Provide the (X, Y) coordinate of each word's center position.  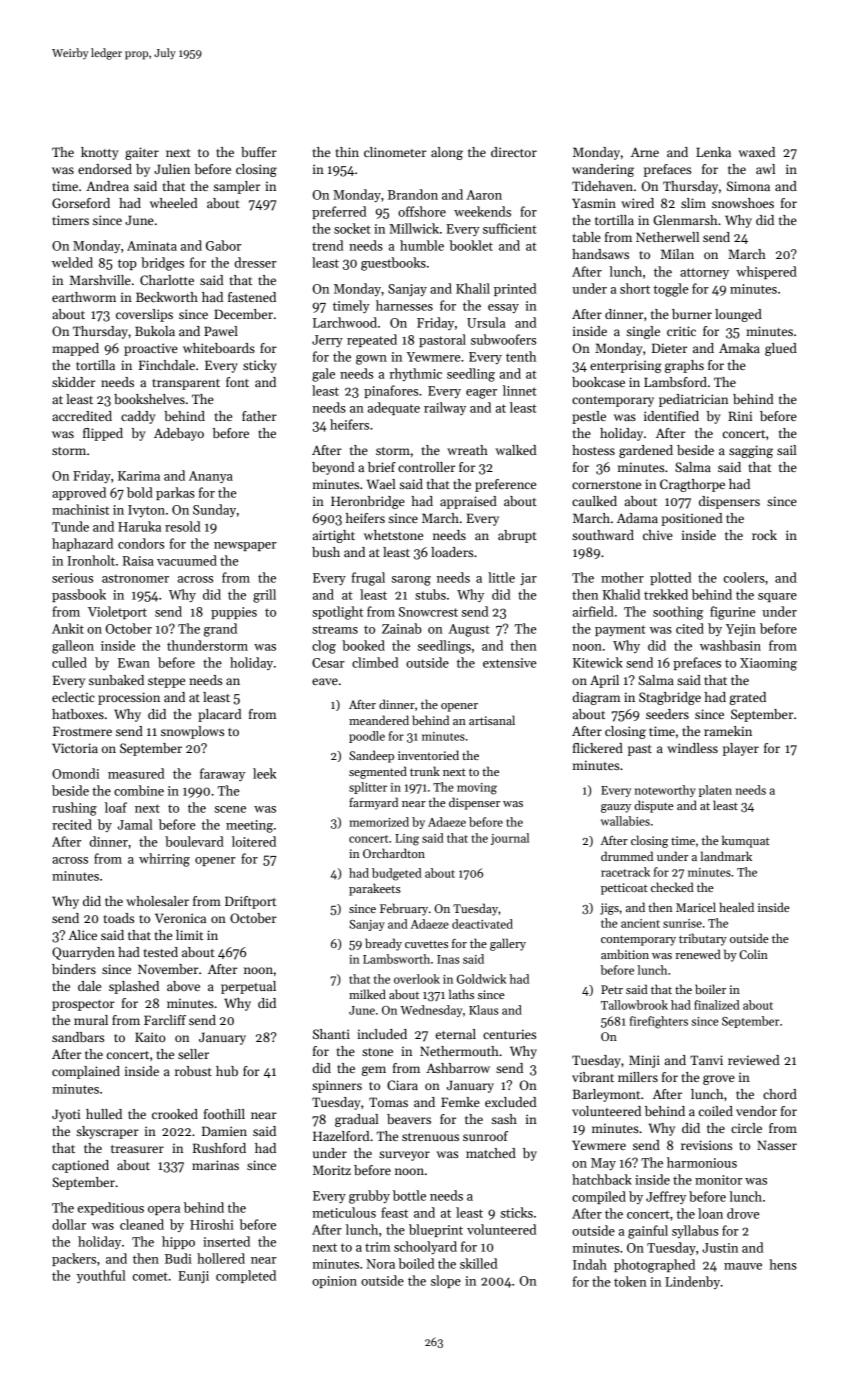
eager (481, 394)
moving (477, 789)
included (382, 1034)
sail (787, 450)
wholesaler (157, 901)
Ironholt (91, 560)
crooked (175, 1114)
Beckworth (167, 297)
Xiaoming (768, 664)
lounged (738, 315)
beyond (333, 468)
